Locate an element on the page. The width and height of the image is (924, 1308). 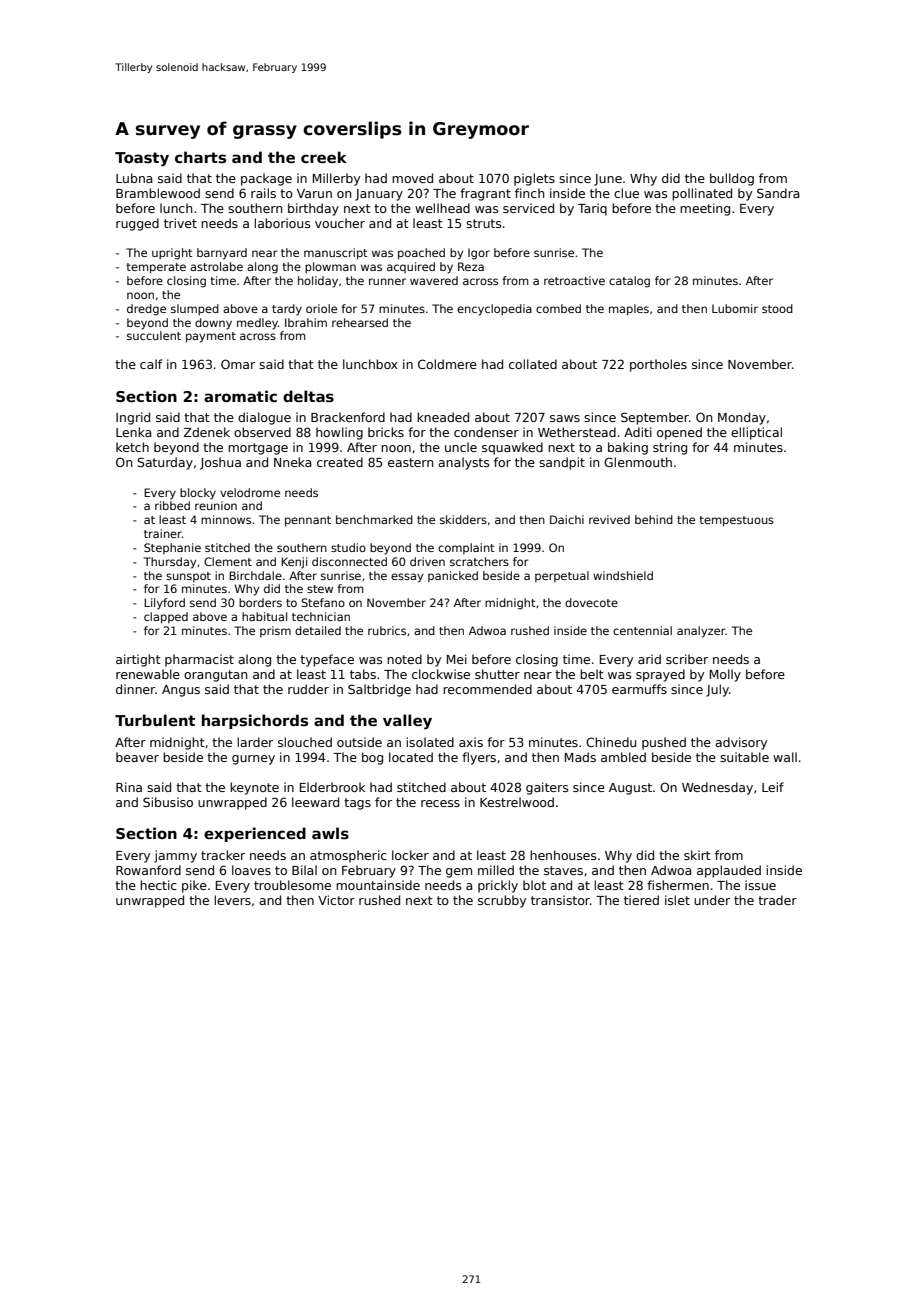
beaver is located at coordinates (137, 757).
